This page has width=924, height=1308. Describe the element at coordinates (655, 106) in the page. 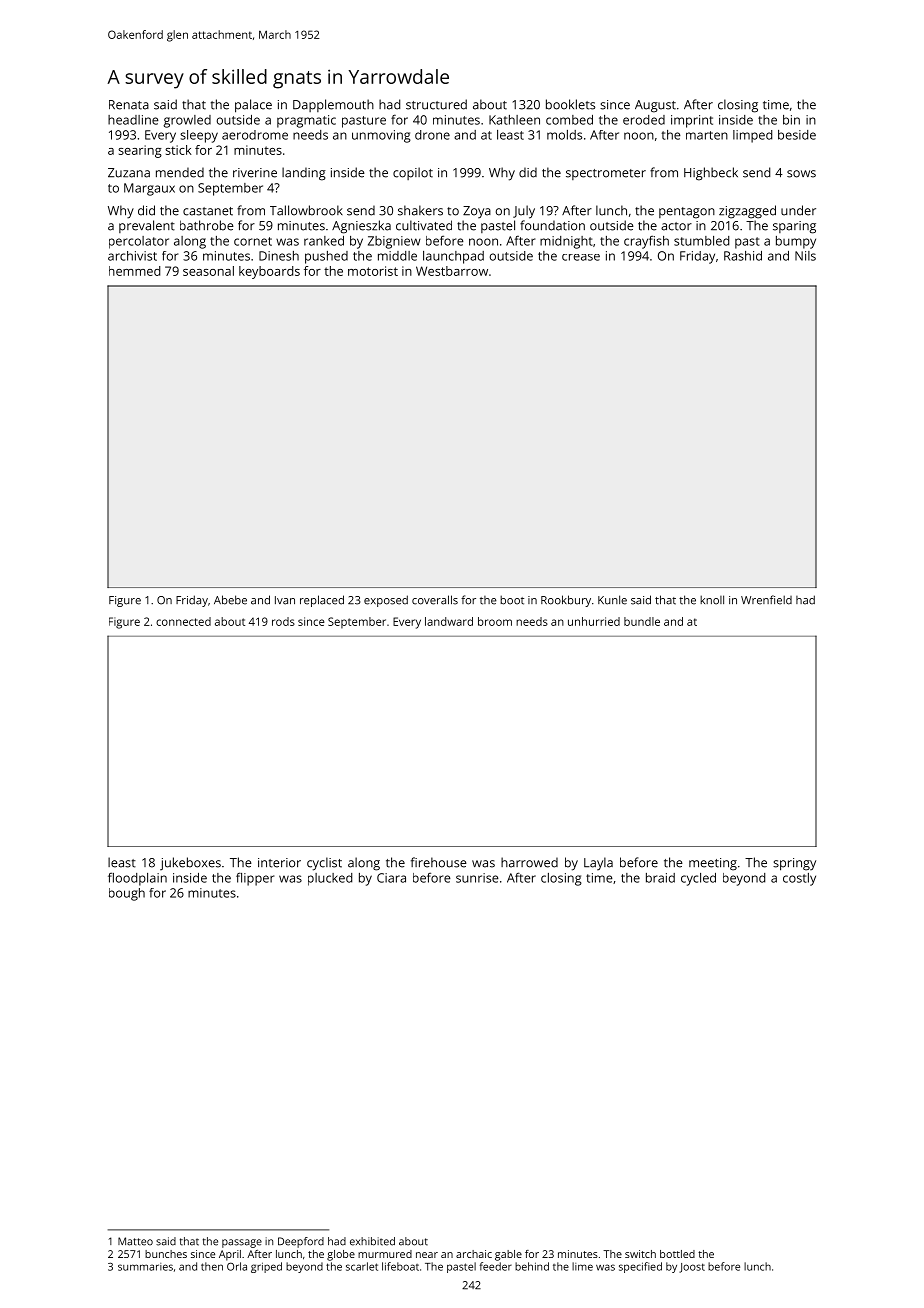

I see `August` at that location.
